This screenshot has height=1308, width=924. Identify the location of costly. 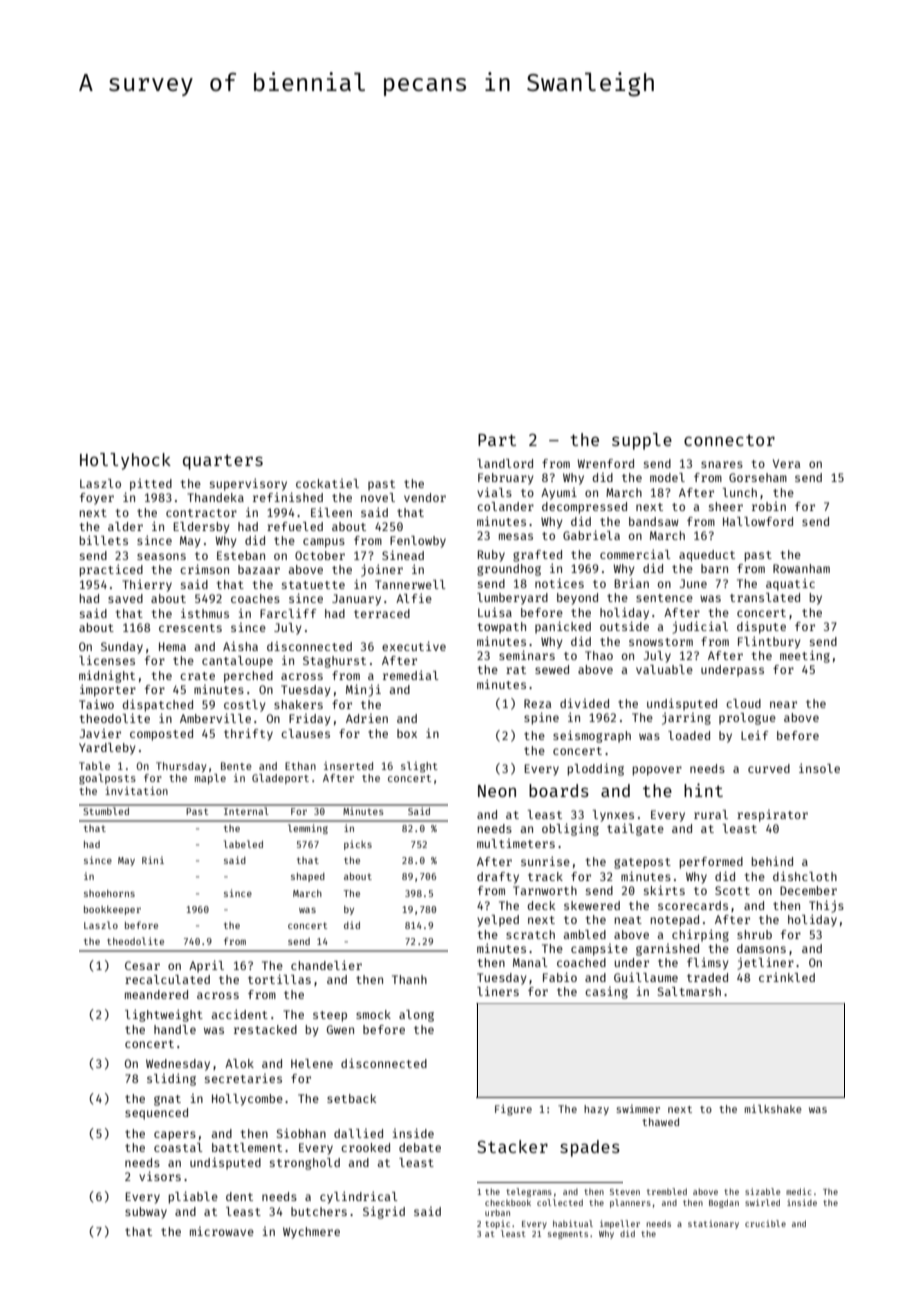
(245, 706).
